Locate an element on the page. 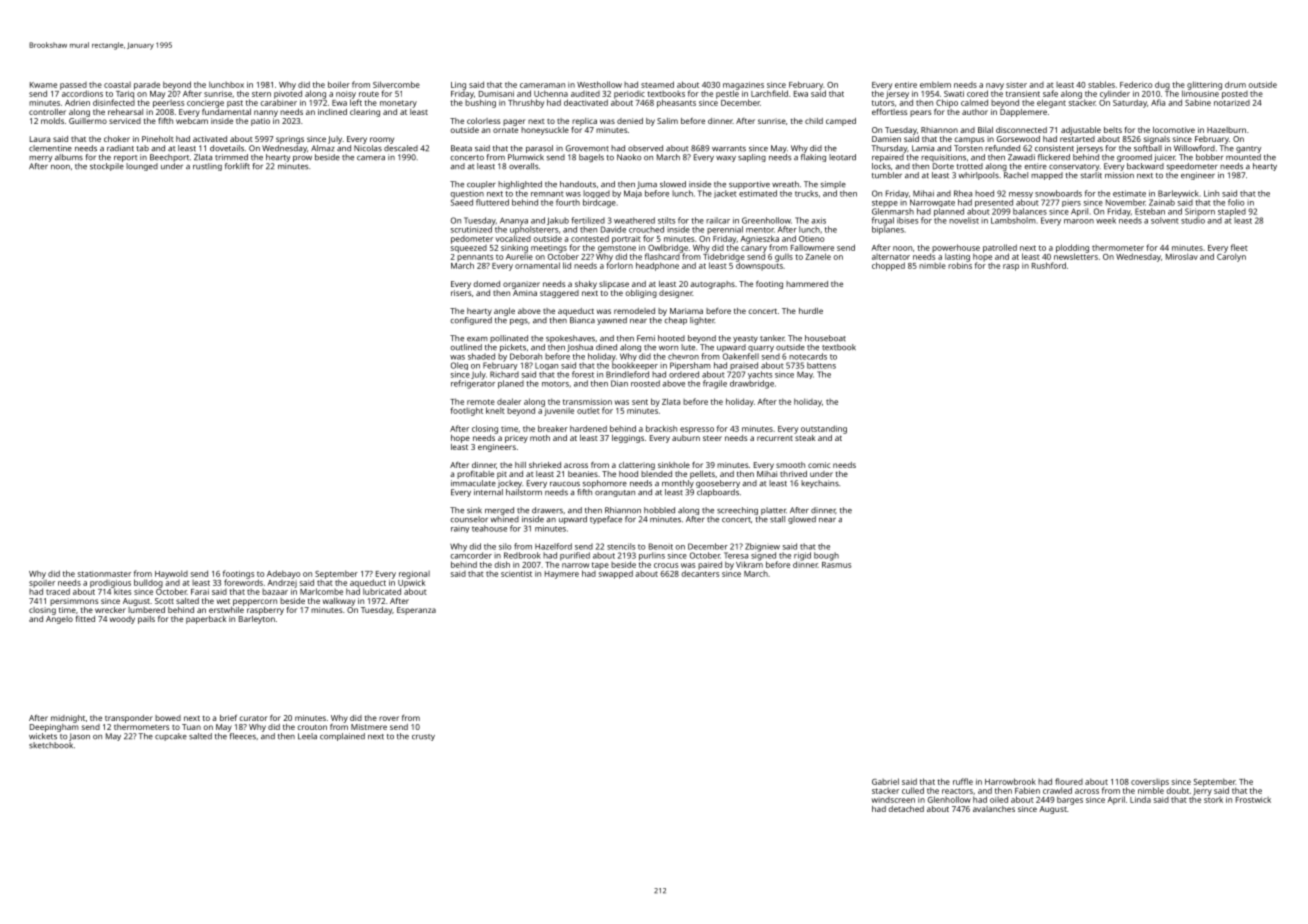  sketchbook is located at coordinates (51, 745).
